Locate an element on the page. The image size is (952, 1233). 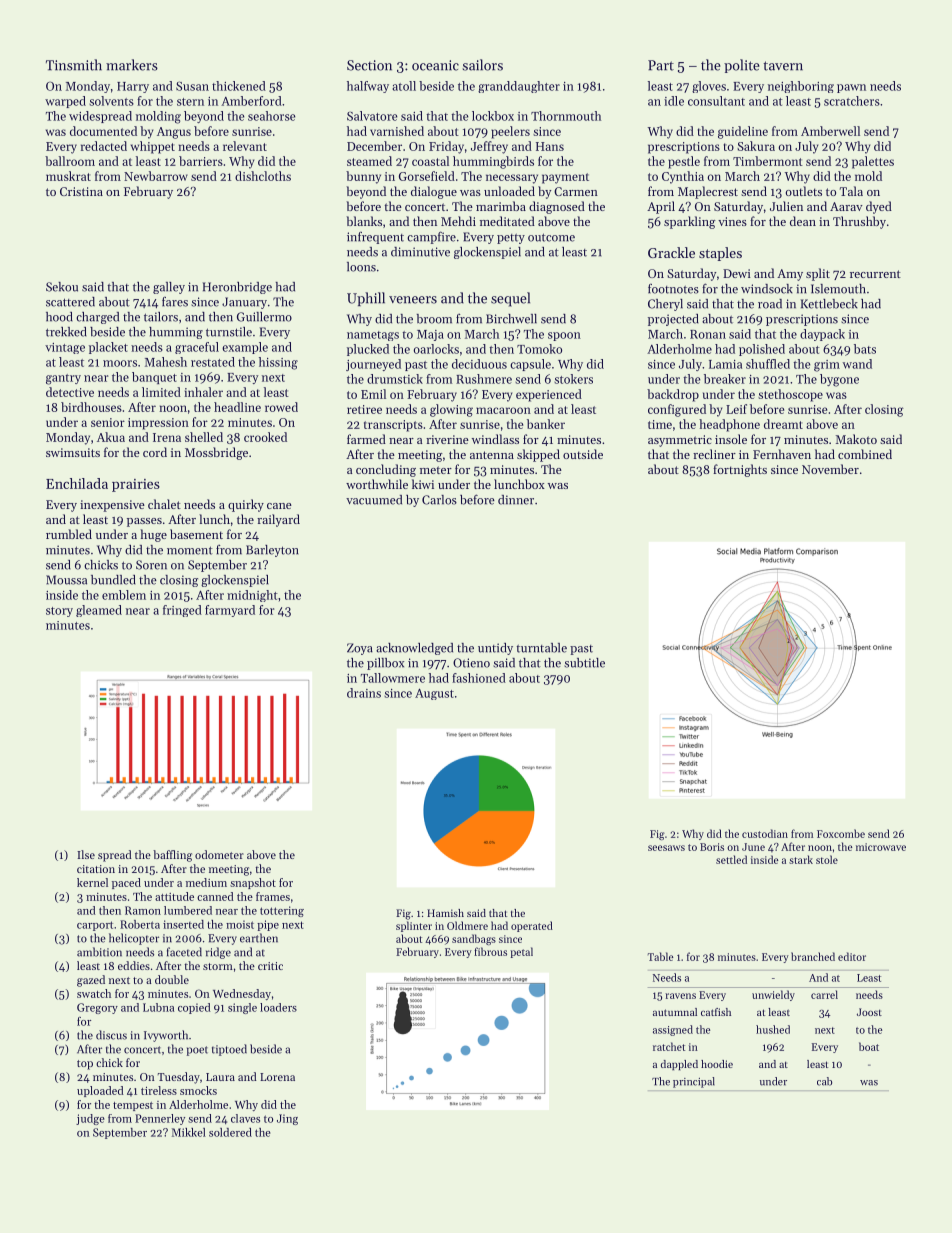
helicopter is located at coordinates (134, 939).
